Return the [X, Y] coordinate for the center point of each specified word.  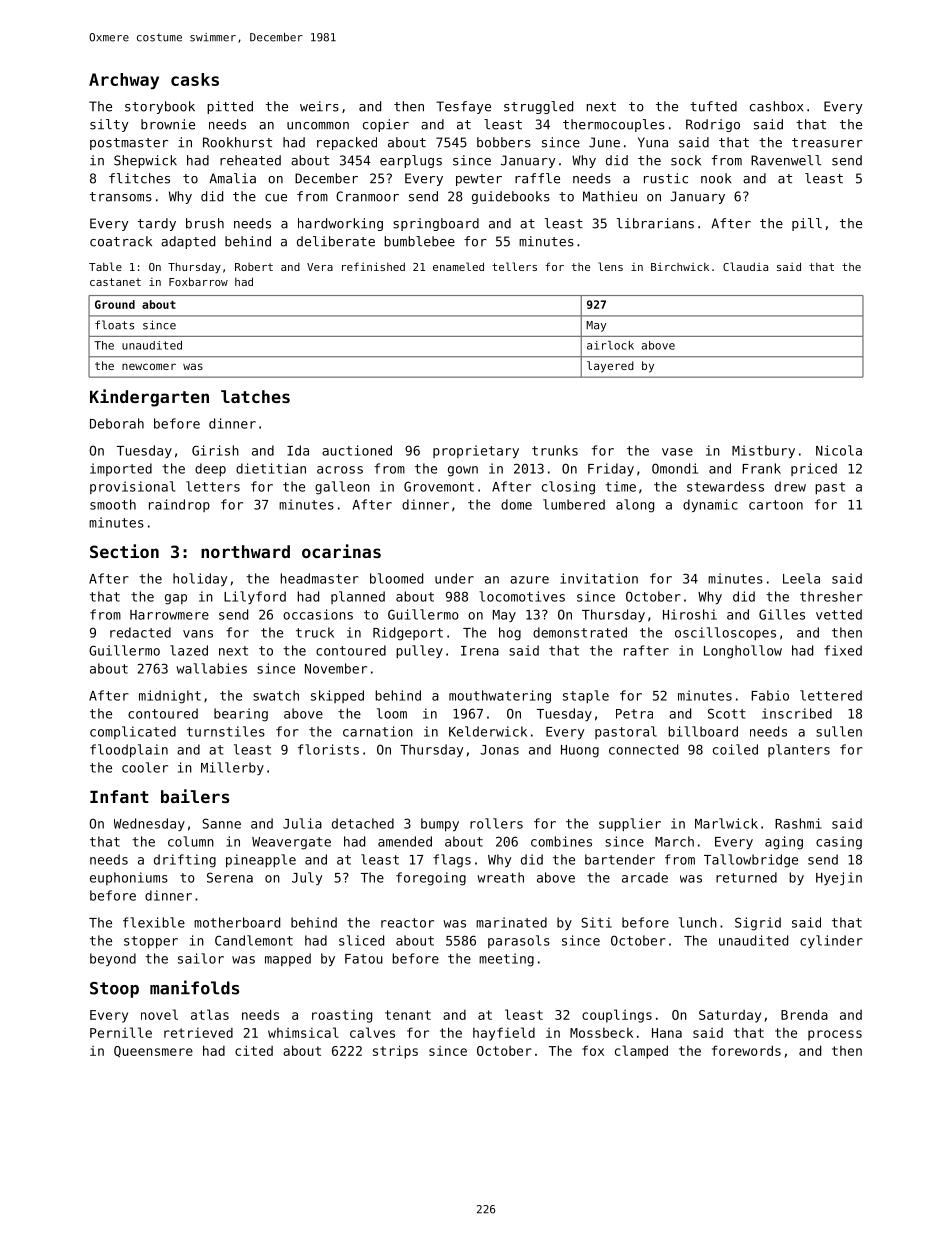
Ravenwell [786, 160]
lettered [831, 695]
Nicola [839, 450]
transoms [121, 197]
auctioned [357, 450]
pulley [419, 651]
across [340, 470]
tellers [514, 266]
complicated [133, 732]
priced [814, 469]
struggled [538, 107]
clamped [641, 1052]
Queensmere [153, 1052]
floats [114, 325]
